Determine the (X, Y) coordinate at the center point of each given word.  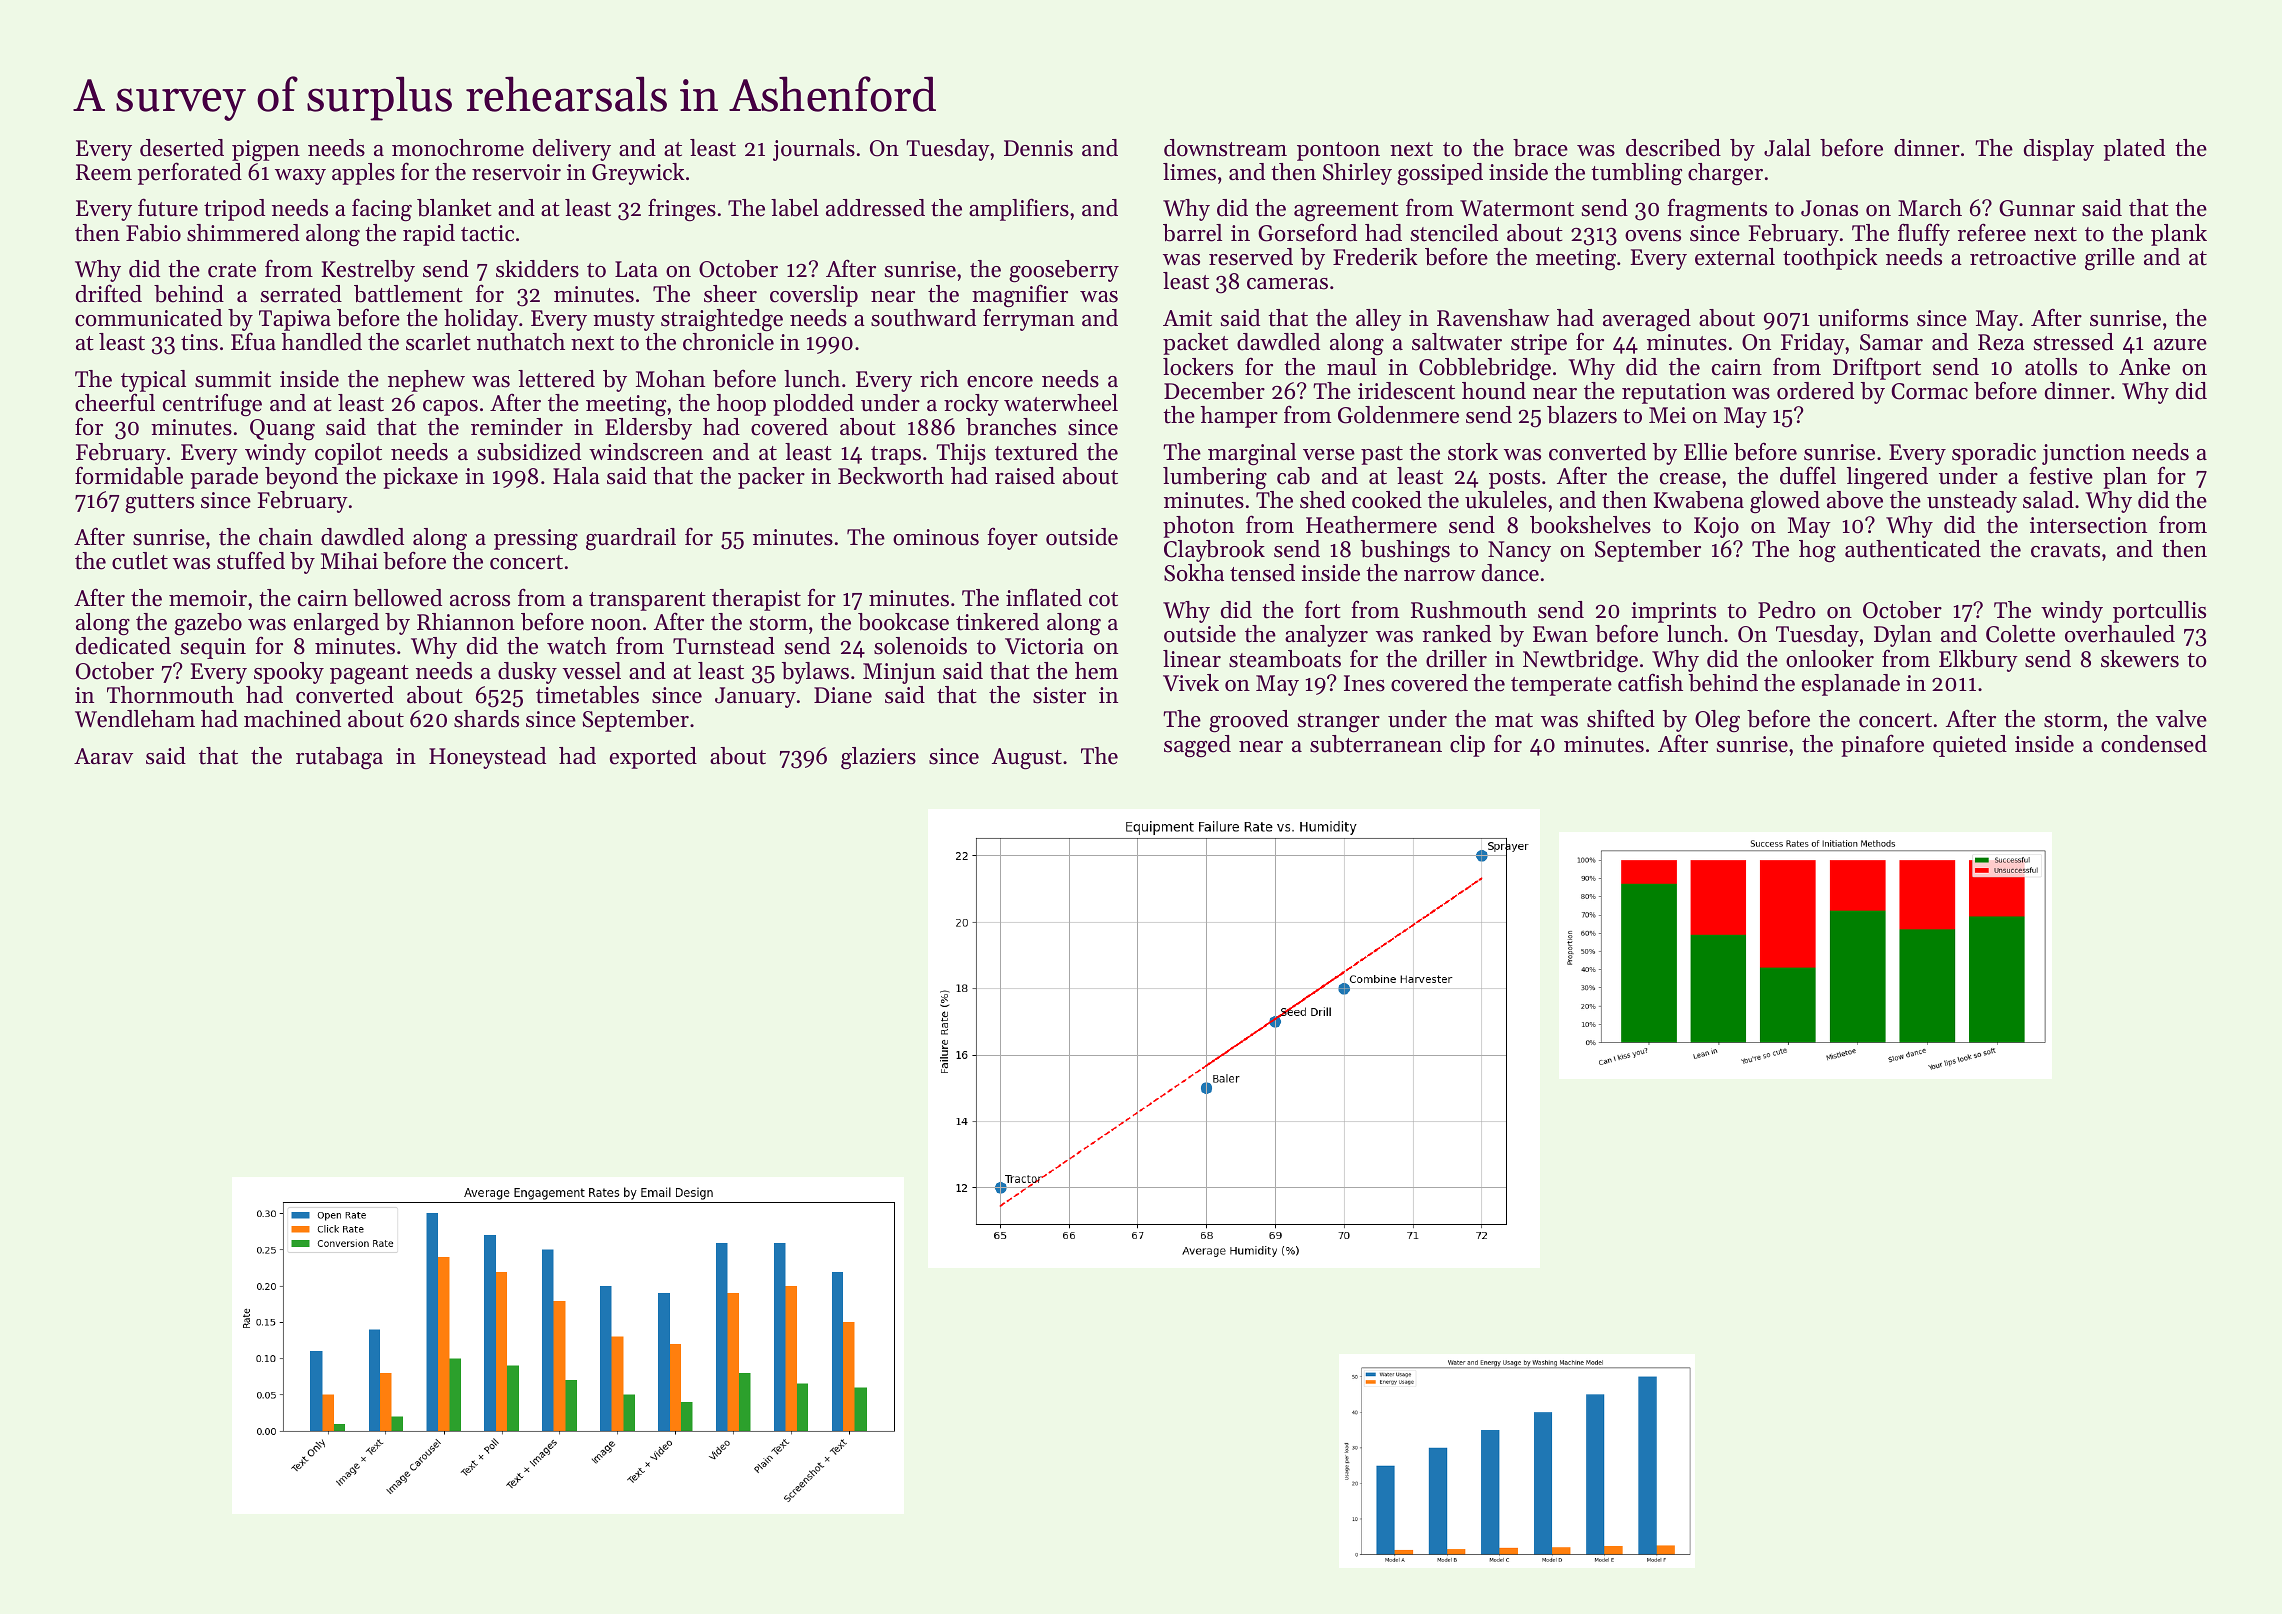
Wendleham (135, 719)
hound (1494, 391)
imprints (1673, 612)
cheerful (115, 402)
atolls (2051, 367)
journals (814, 150)
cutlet (140, 561)
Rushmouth (1469, 610)
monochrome (458, 148)
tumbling (1636, 174)
